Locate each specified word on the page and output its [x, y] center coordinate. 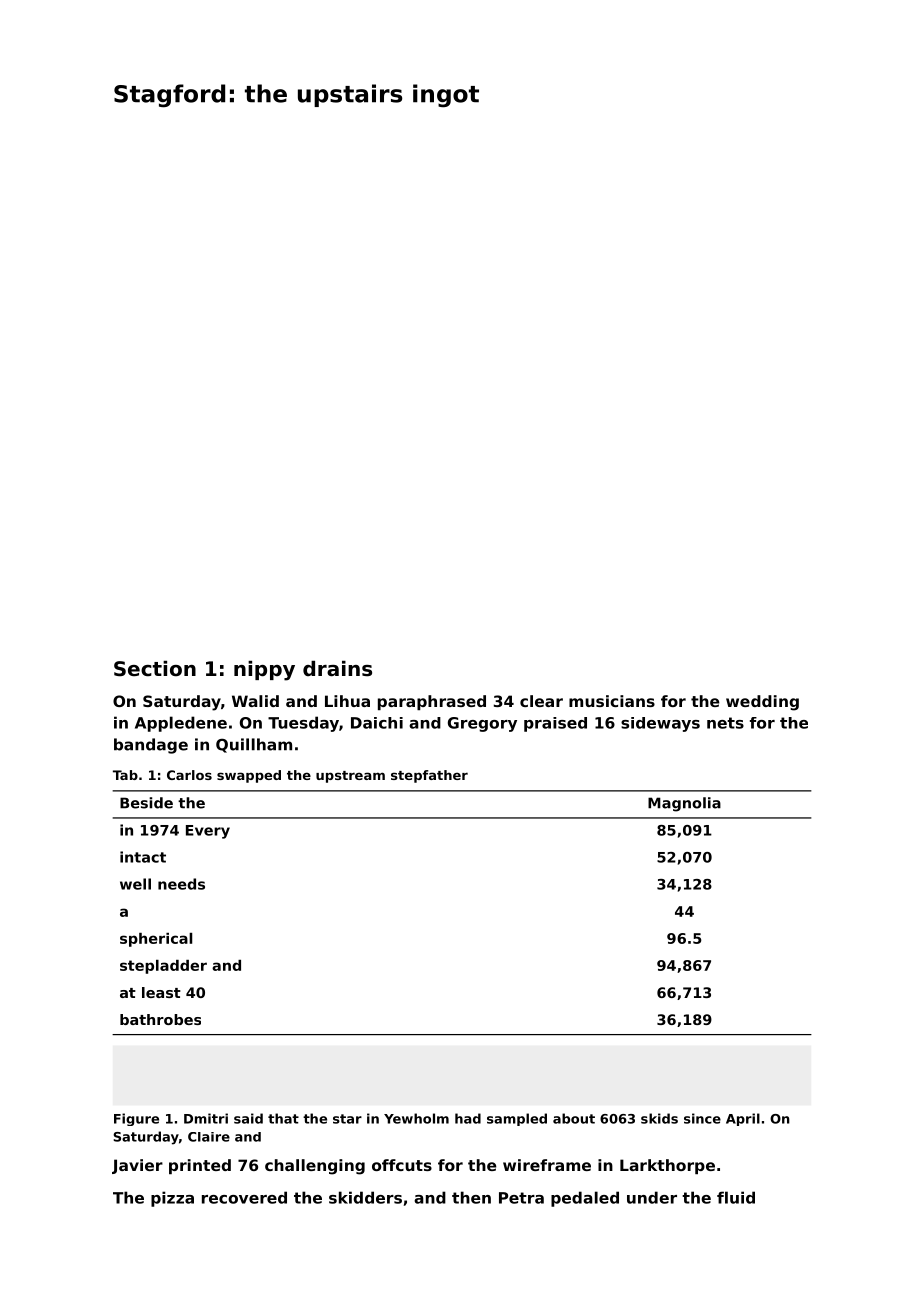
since [702, 1118]
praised [555, 724]
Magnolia [684, 804]
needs [181, 884]
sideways [660, 724]
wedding [762, 703]
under [652, 1197]
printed [200, 1166]
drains [337, 669]
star [347, 1119]
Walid [255, 701]
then [471, 1197]
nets [725, 723]
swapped [249, 776]
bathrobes [160, 1019]
